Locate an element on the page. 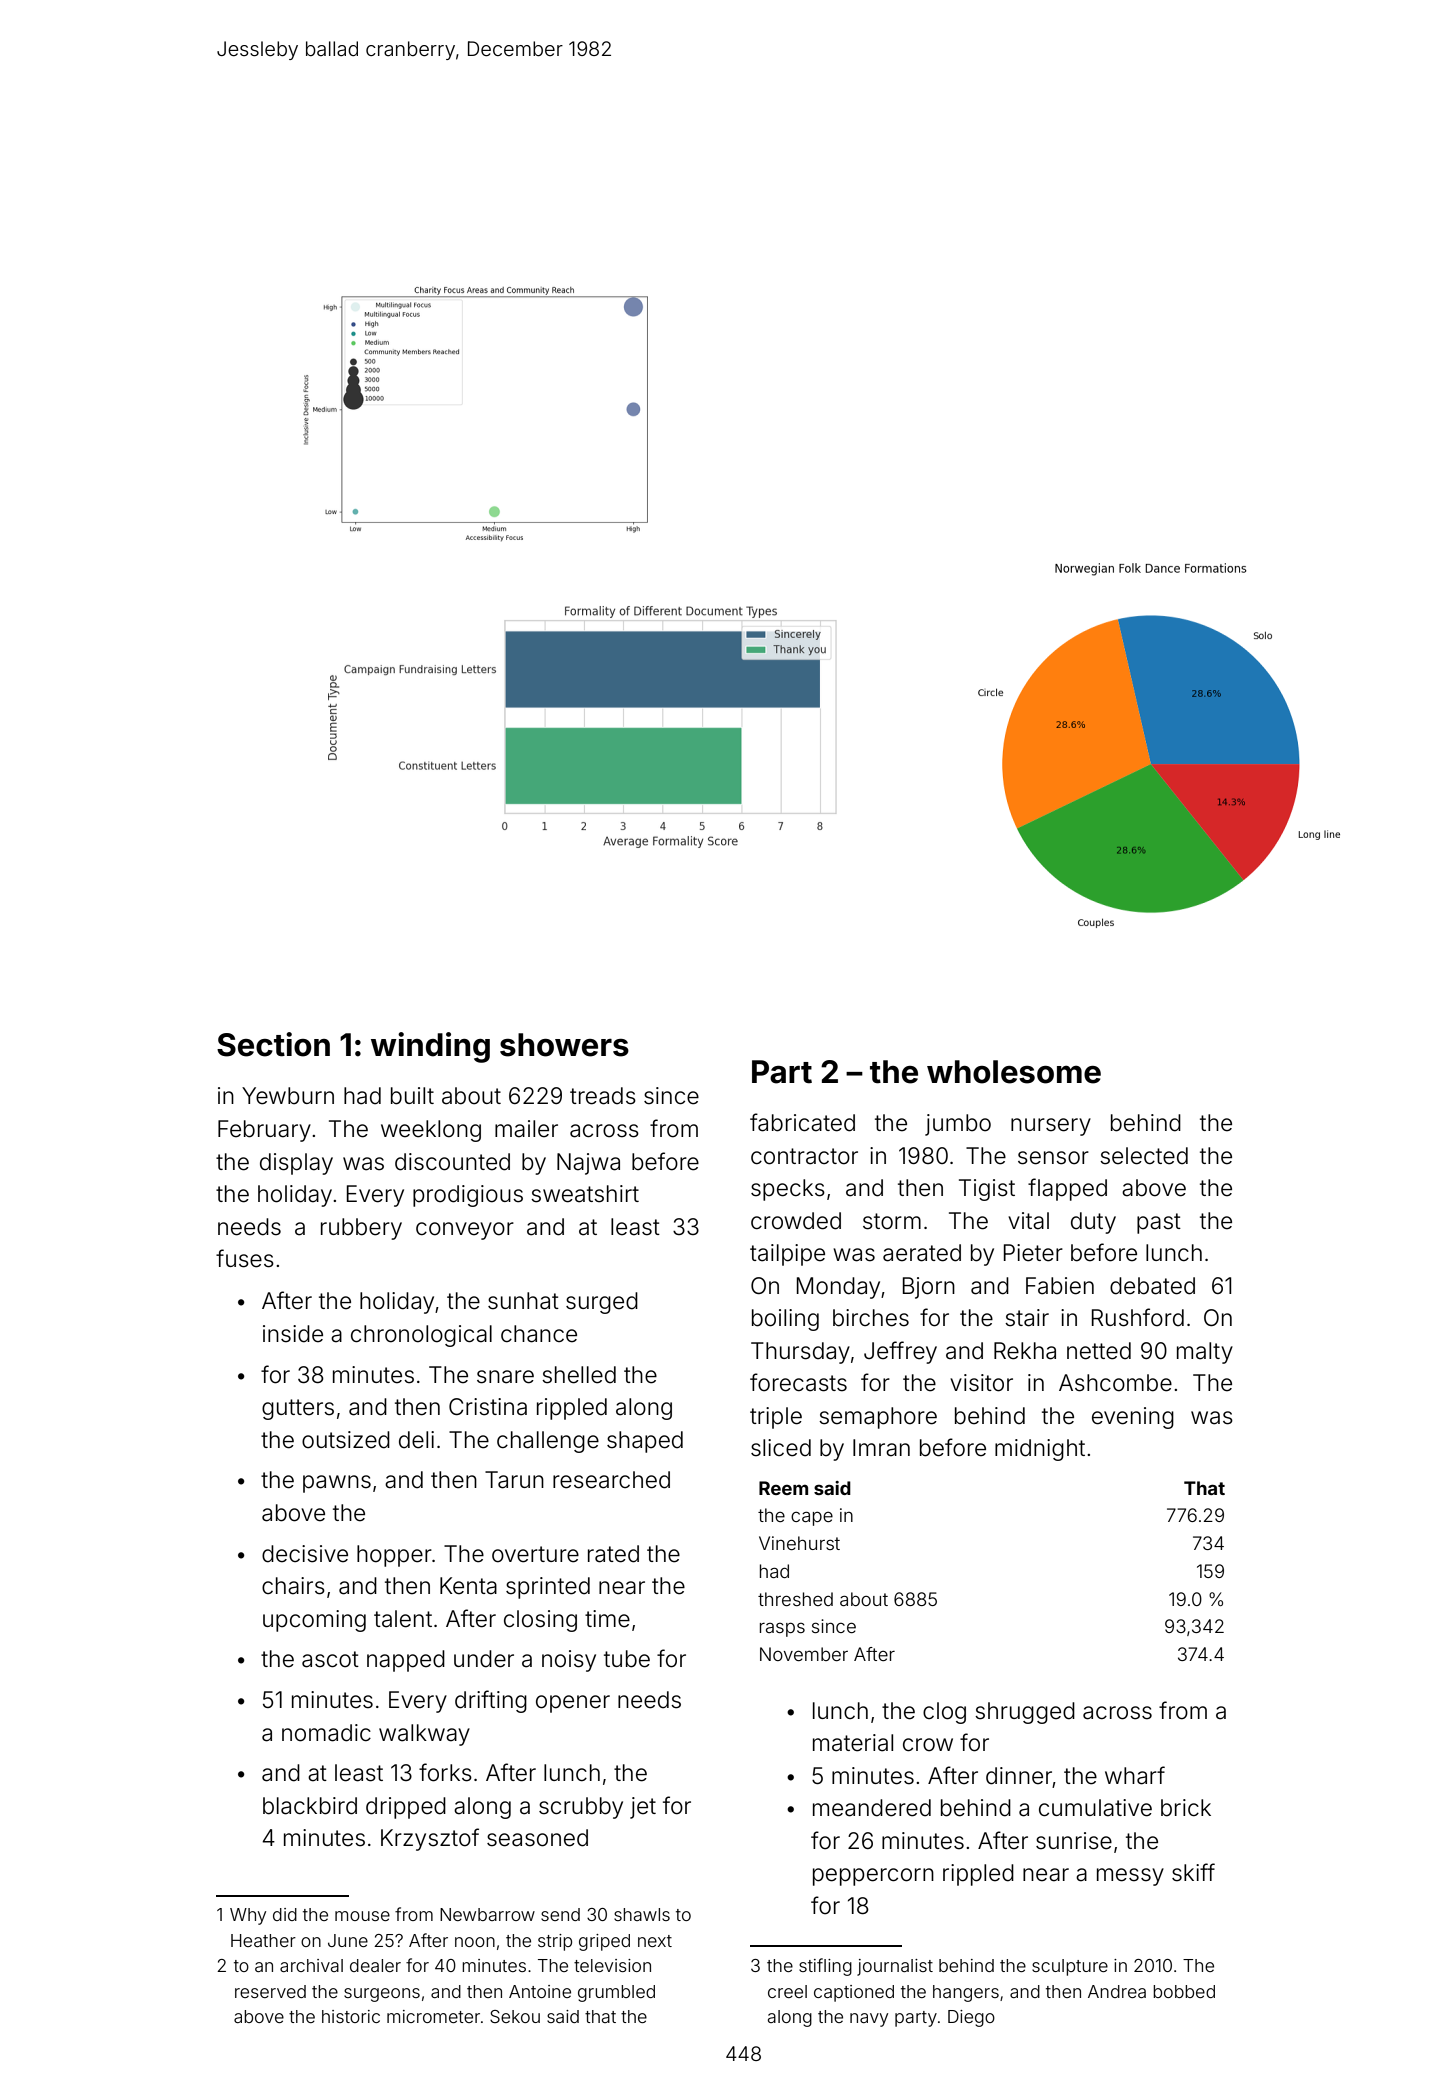 The width and height of the page is (1450, 2100). archival is located at coordinates (311, 1965).
